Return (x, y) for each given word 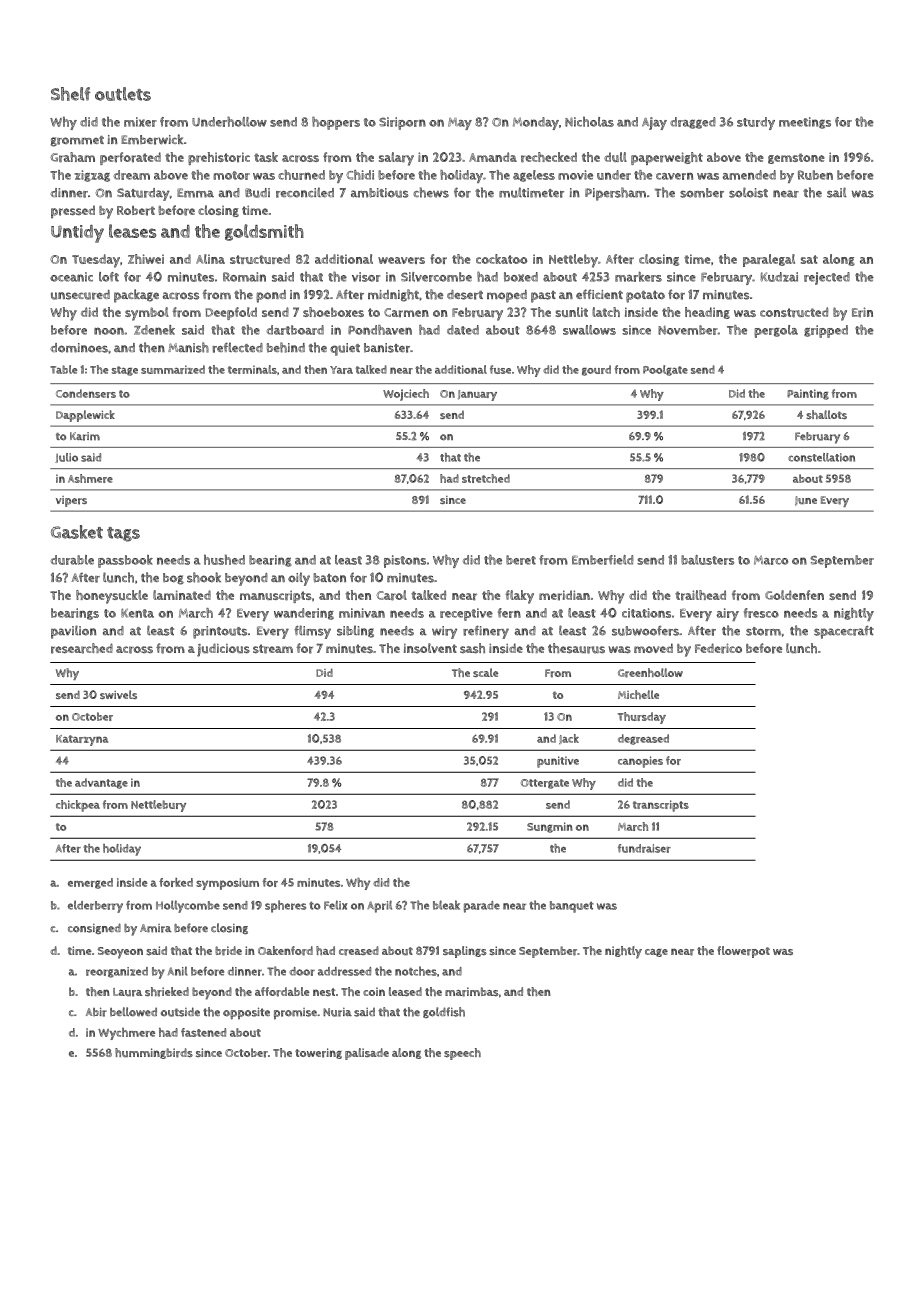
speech (462, 1054)
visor (366, 277)
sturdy (756, 123)
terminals (252, 369)
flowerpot (743, 952)
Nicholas (589, 121)
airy (728, 614)
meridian (564, 595)
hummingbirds (154, 1053)
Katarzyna (82, 740)
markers (638, 276)
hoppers (336, 123)
